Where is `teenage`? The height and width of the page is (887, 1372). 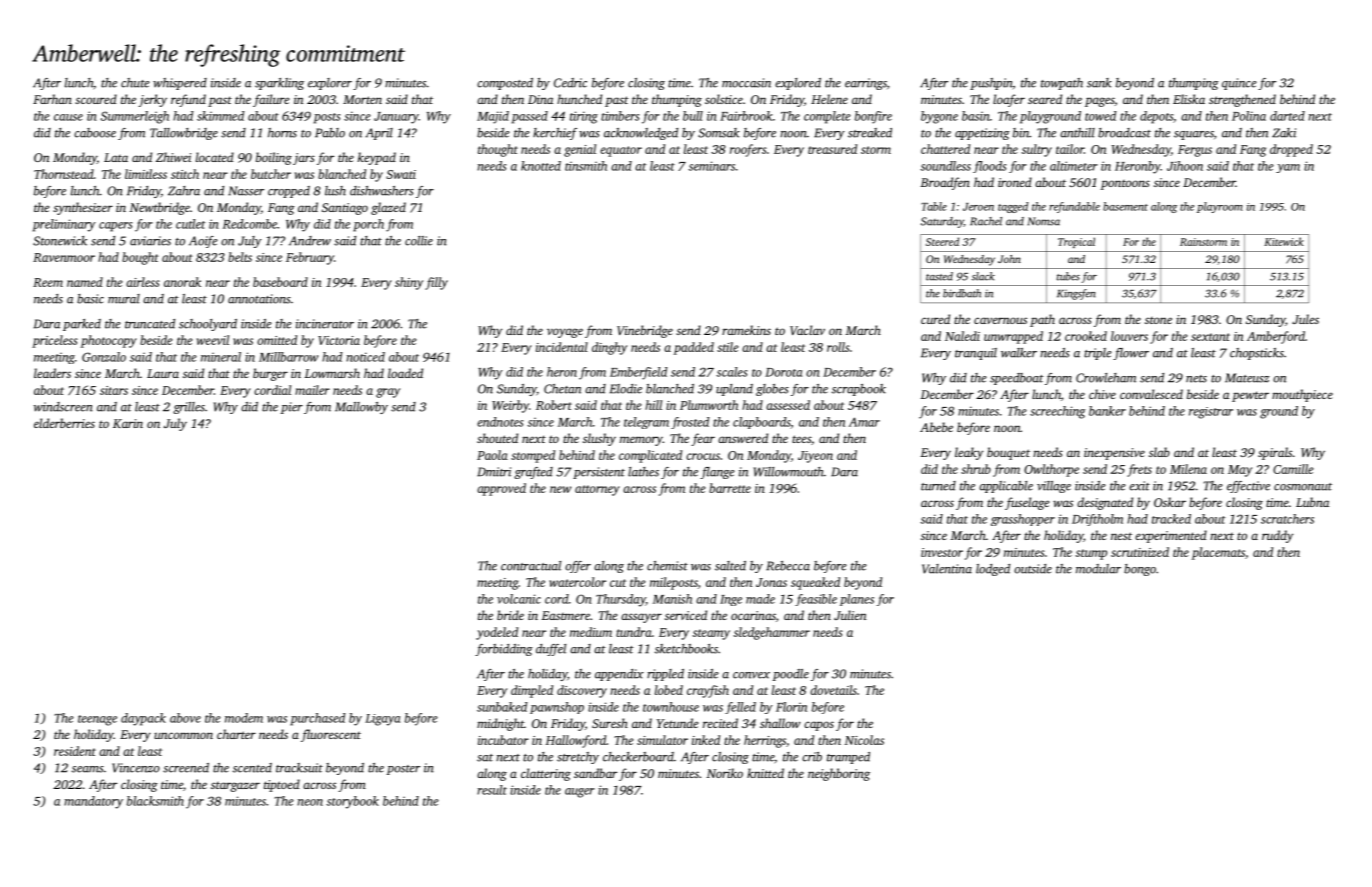
teenage is located at coordinates (97, 720).
